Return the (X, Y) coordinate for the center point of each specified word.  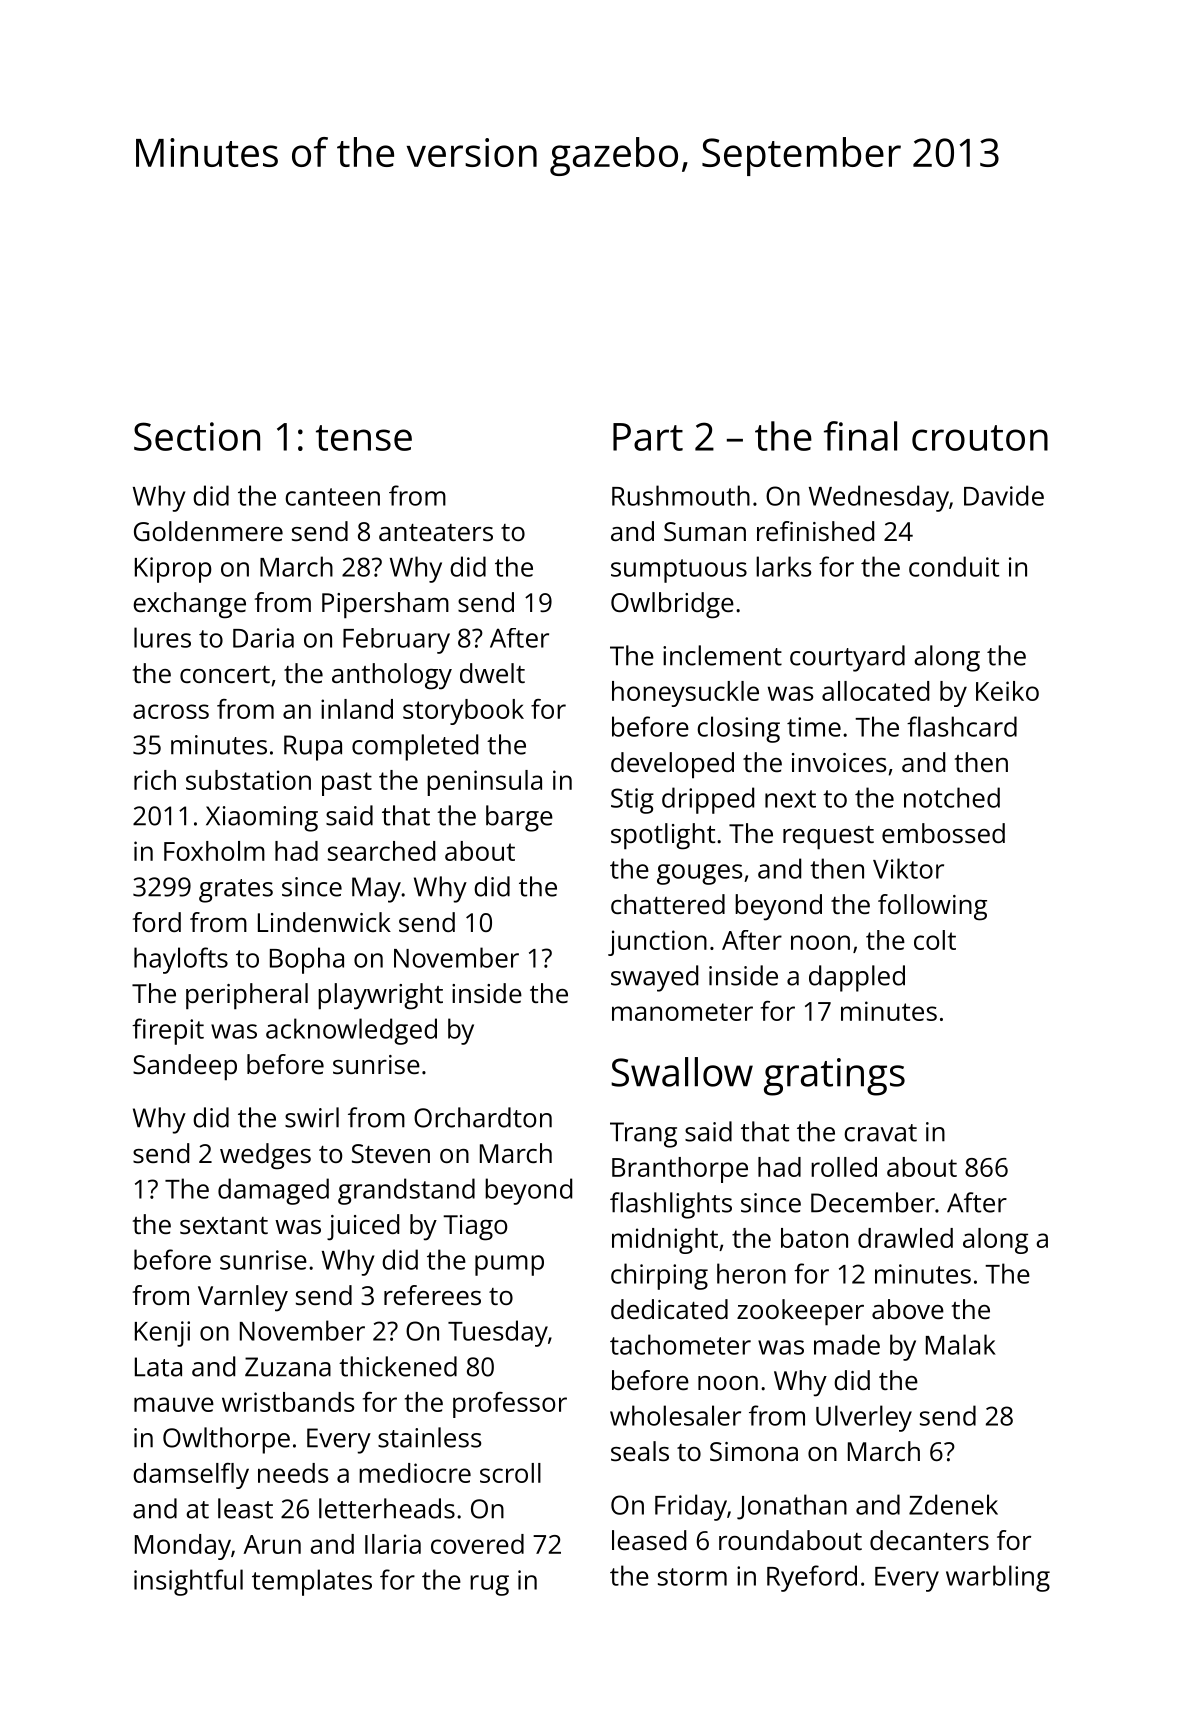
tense (364, 438)
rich (155, 780)
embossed (943, 833)
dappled (857, 978)
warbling (998, 1578)
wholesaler (675, 1415)
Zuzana (288, 1367)
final (860, 436)
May (376, 890)
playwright (380, 996)
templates (312, 1582)
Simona (754, 1451)
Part (648, 437)
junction (657, 943)
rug (489, 1585)
